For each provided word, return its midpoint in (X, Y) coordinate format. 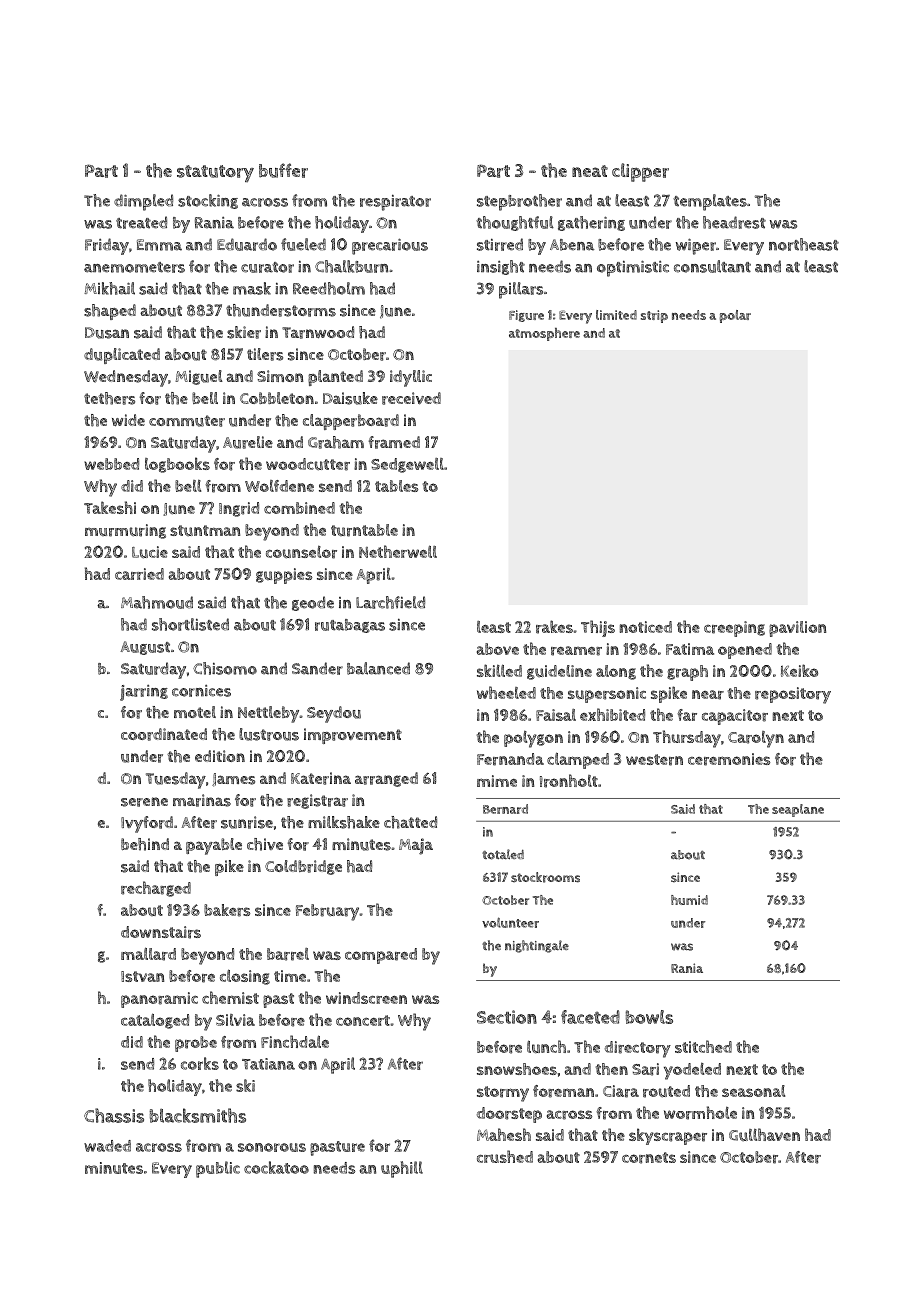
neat (590, 171)
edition (220, 756)
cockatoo (276, 1167)
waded (107, 1146)
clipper (640, 172)
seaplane (798, 810)
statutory (215, 173)
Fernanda (510, 759)
